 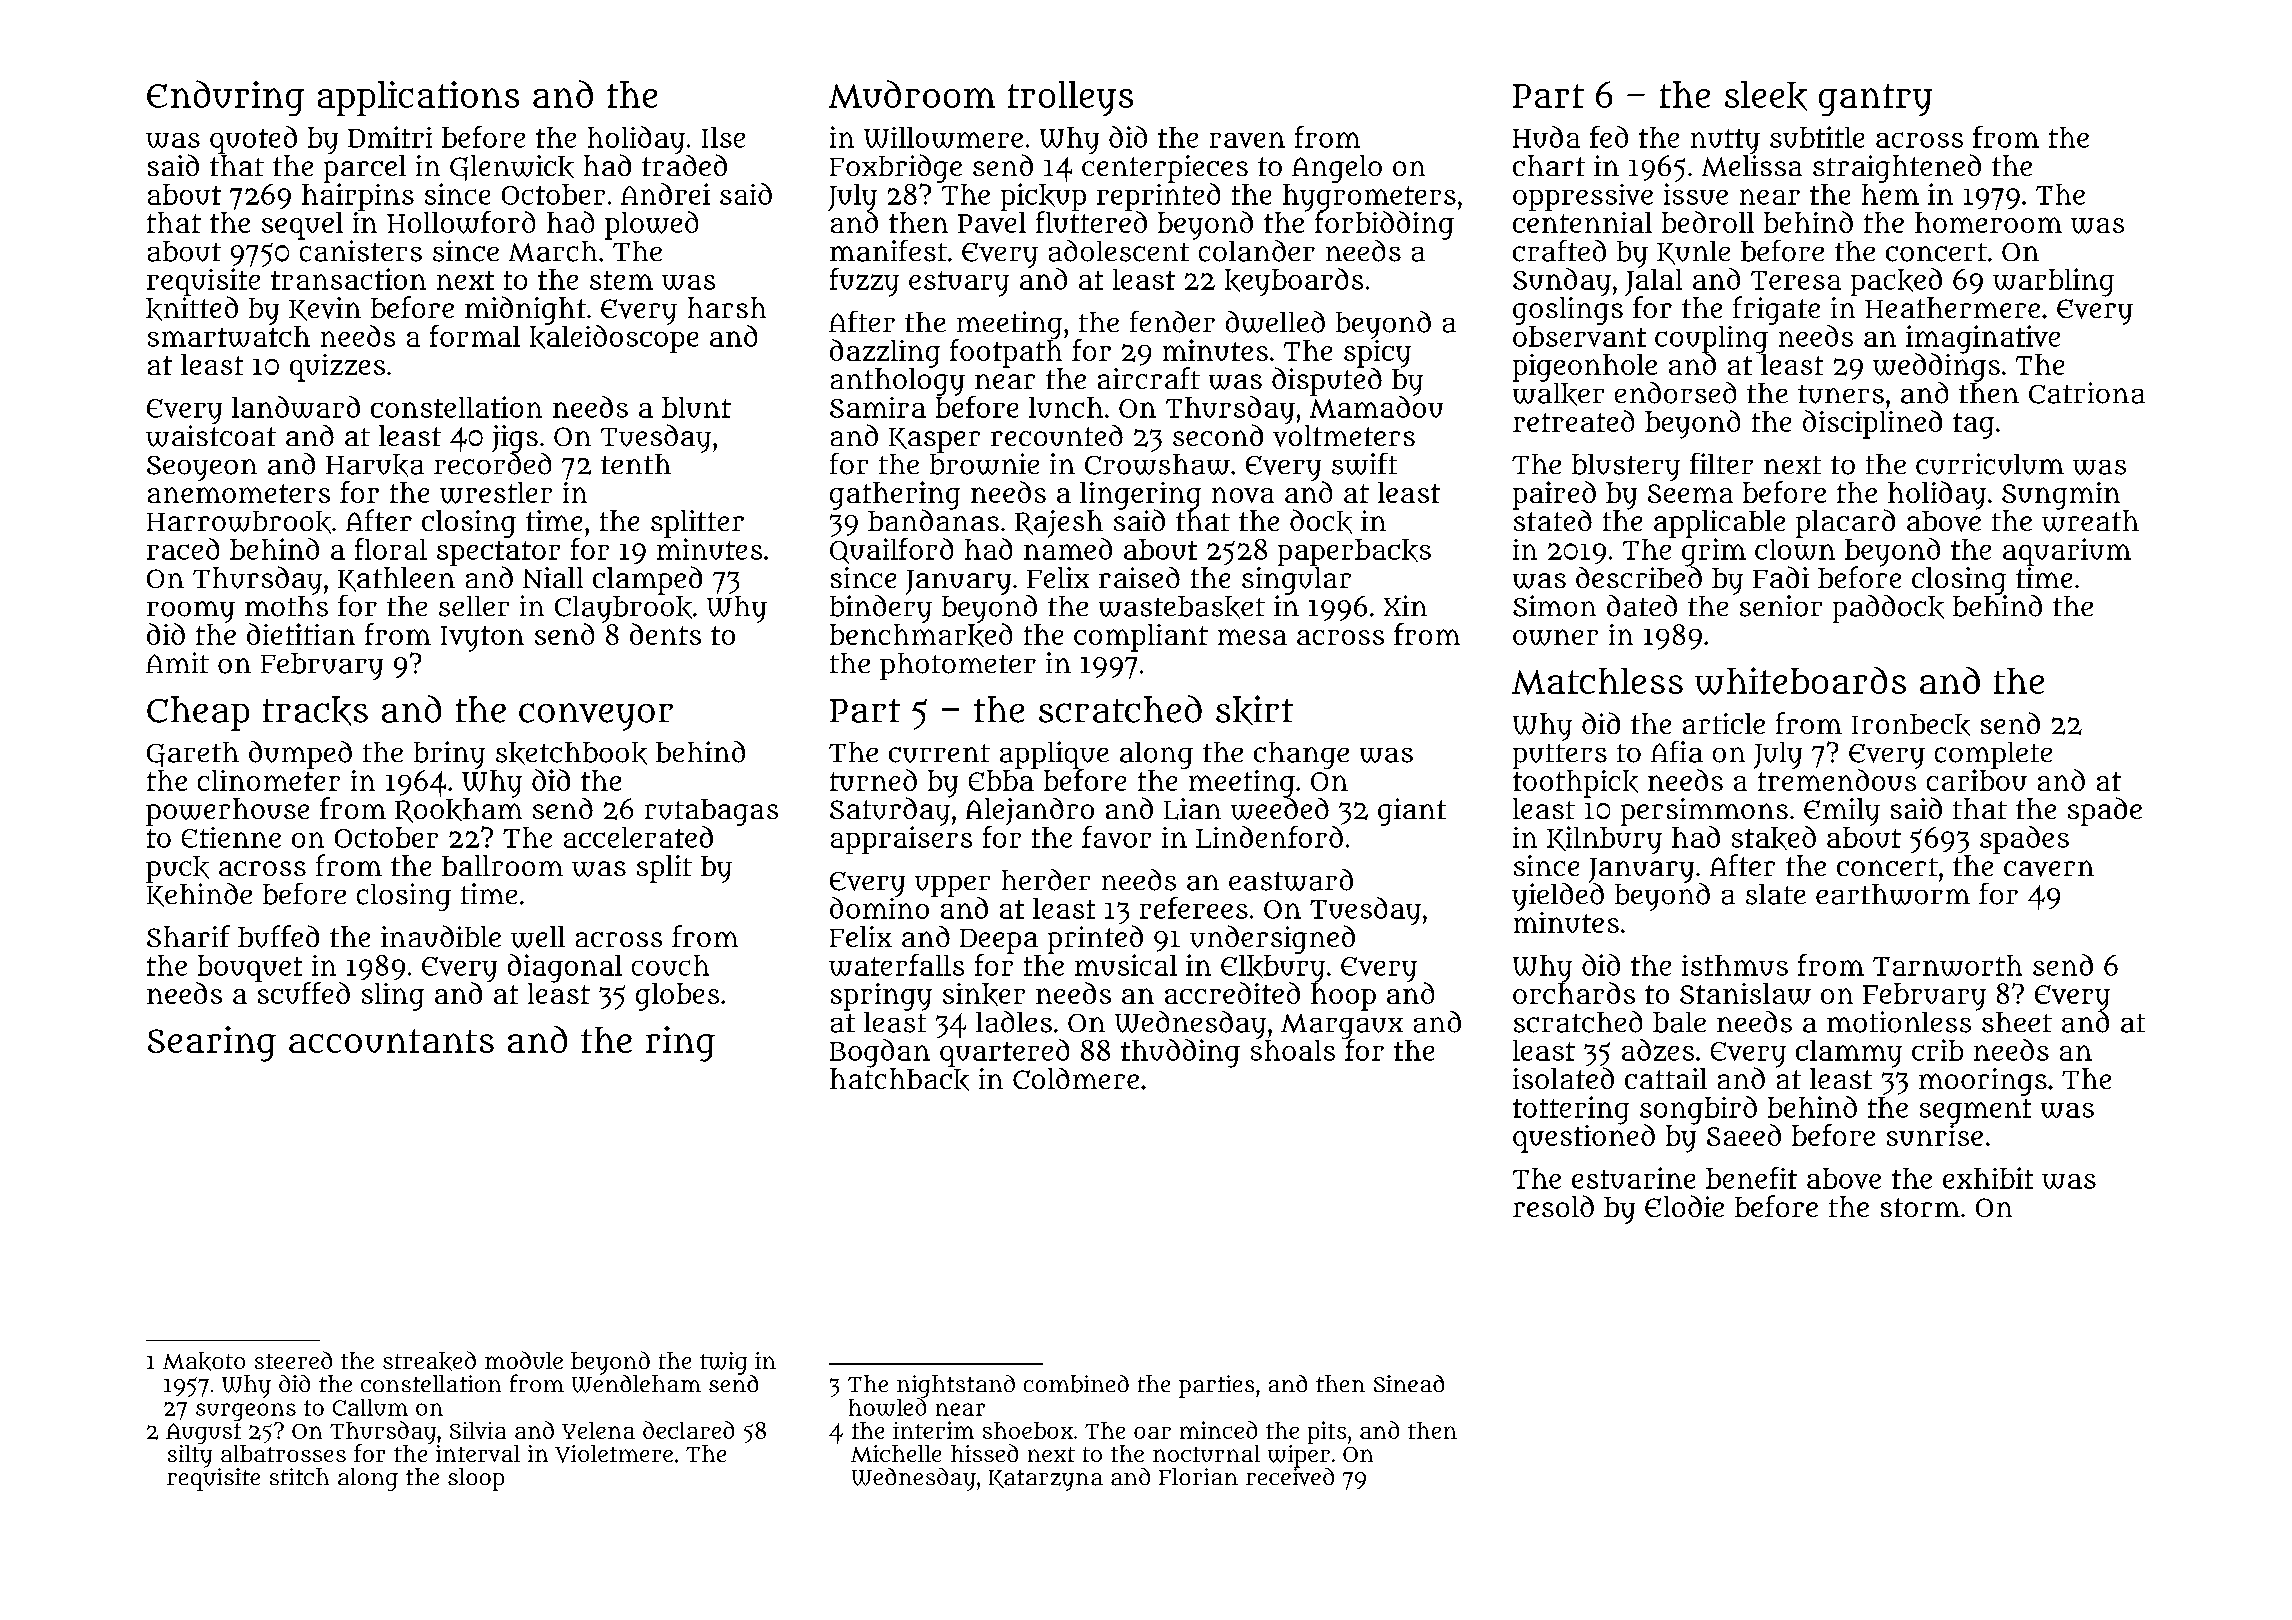 I want to click on cavern, so click(x=2049, y=868).
